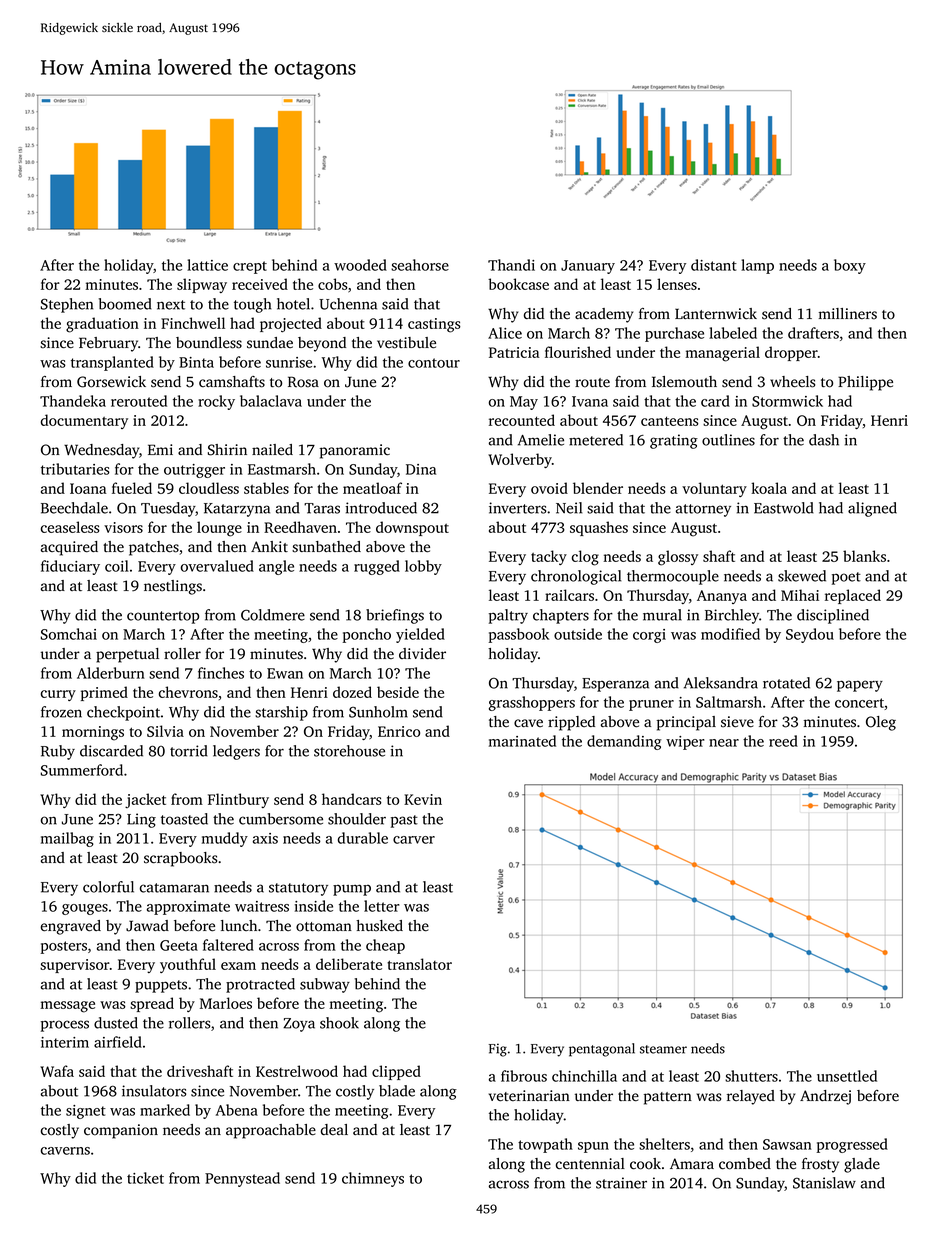 The width and height of the document is (952, 1233). I want to click on strainer, so click(621, 1183).
